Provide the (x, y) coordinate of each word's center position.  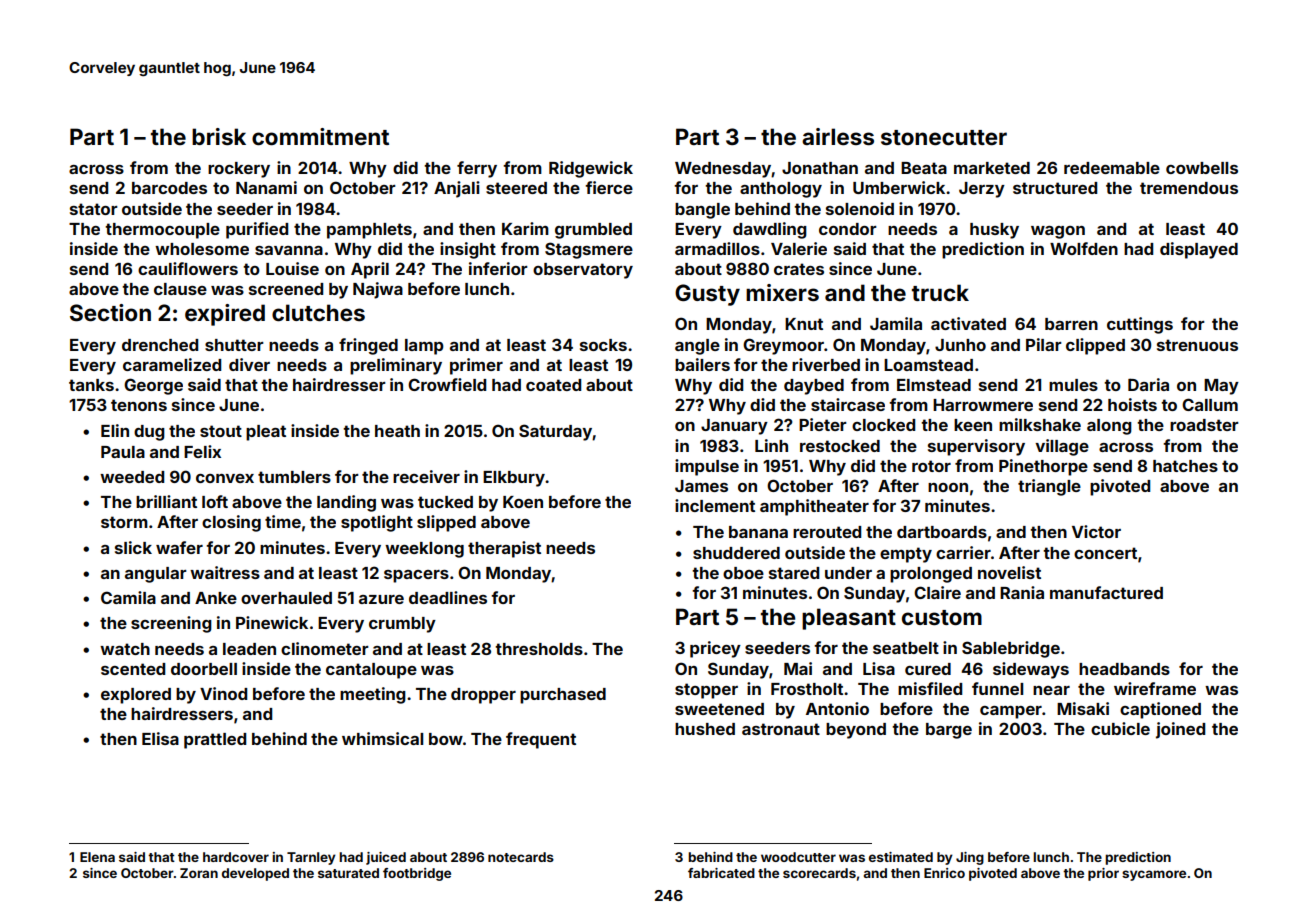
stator (94, 209)
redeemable (1112, 168)
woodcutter (798, 857)
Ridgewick (591, 169)
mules (1073, 385)
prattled (215, 741)
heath (397, 431)
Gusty (707, 295)
